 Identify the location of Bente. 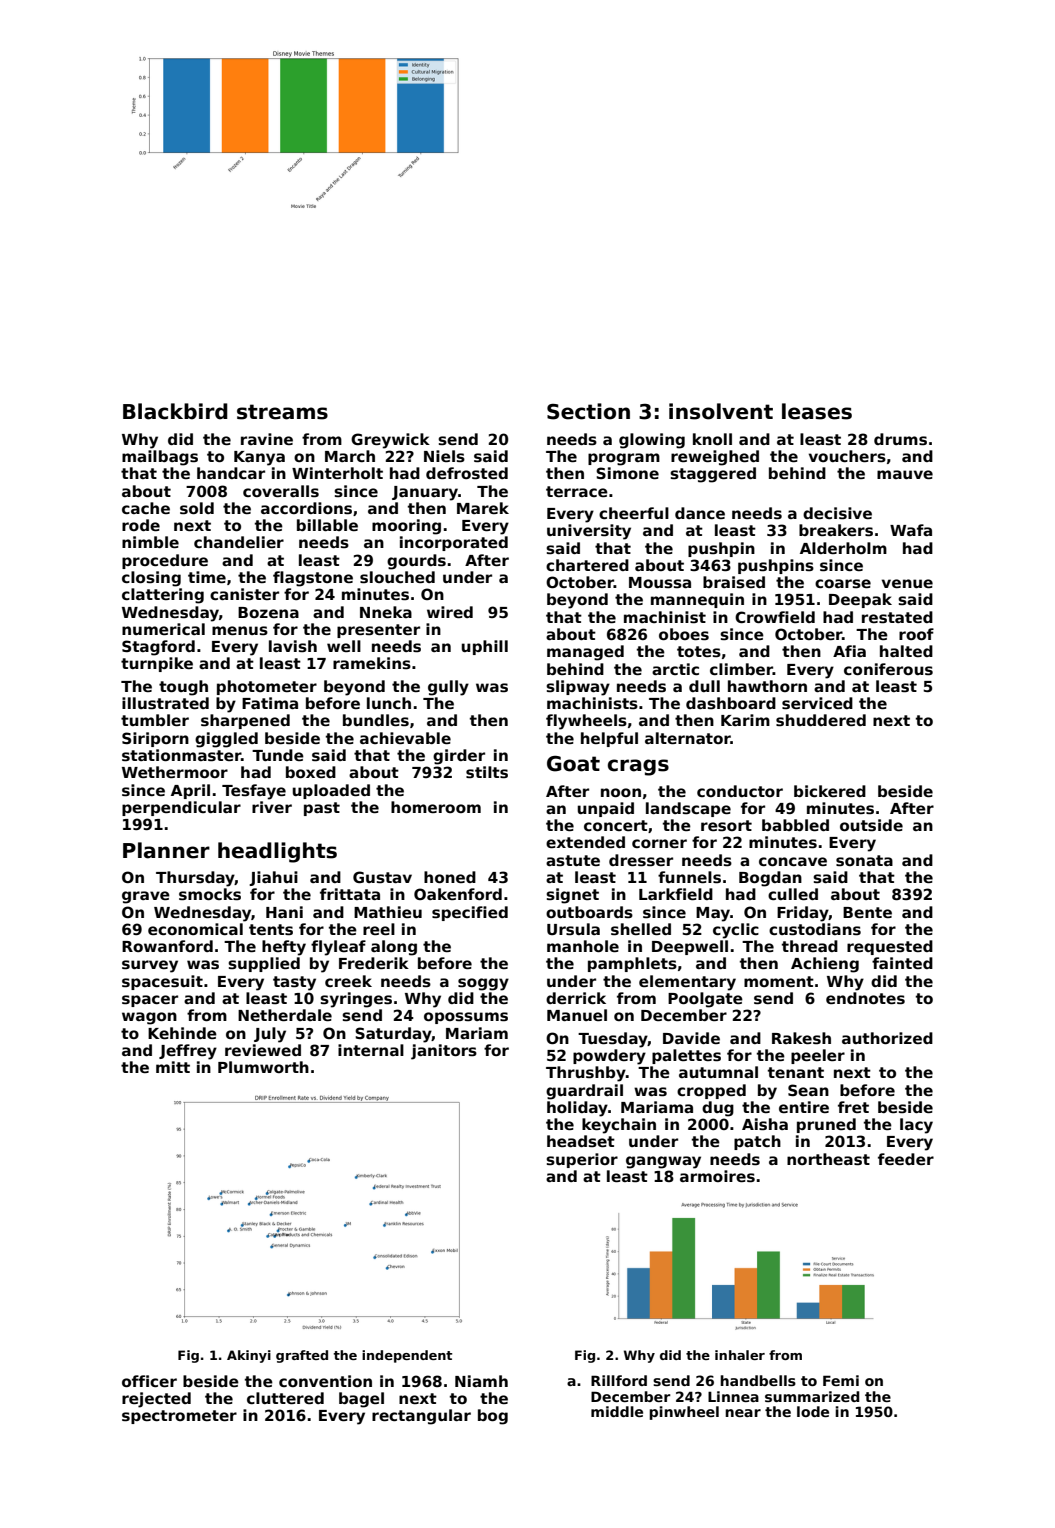
(867, 912).
